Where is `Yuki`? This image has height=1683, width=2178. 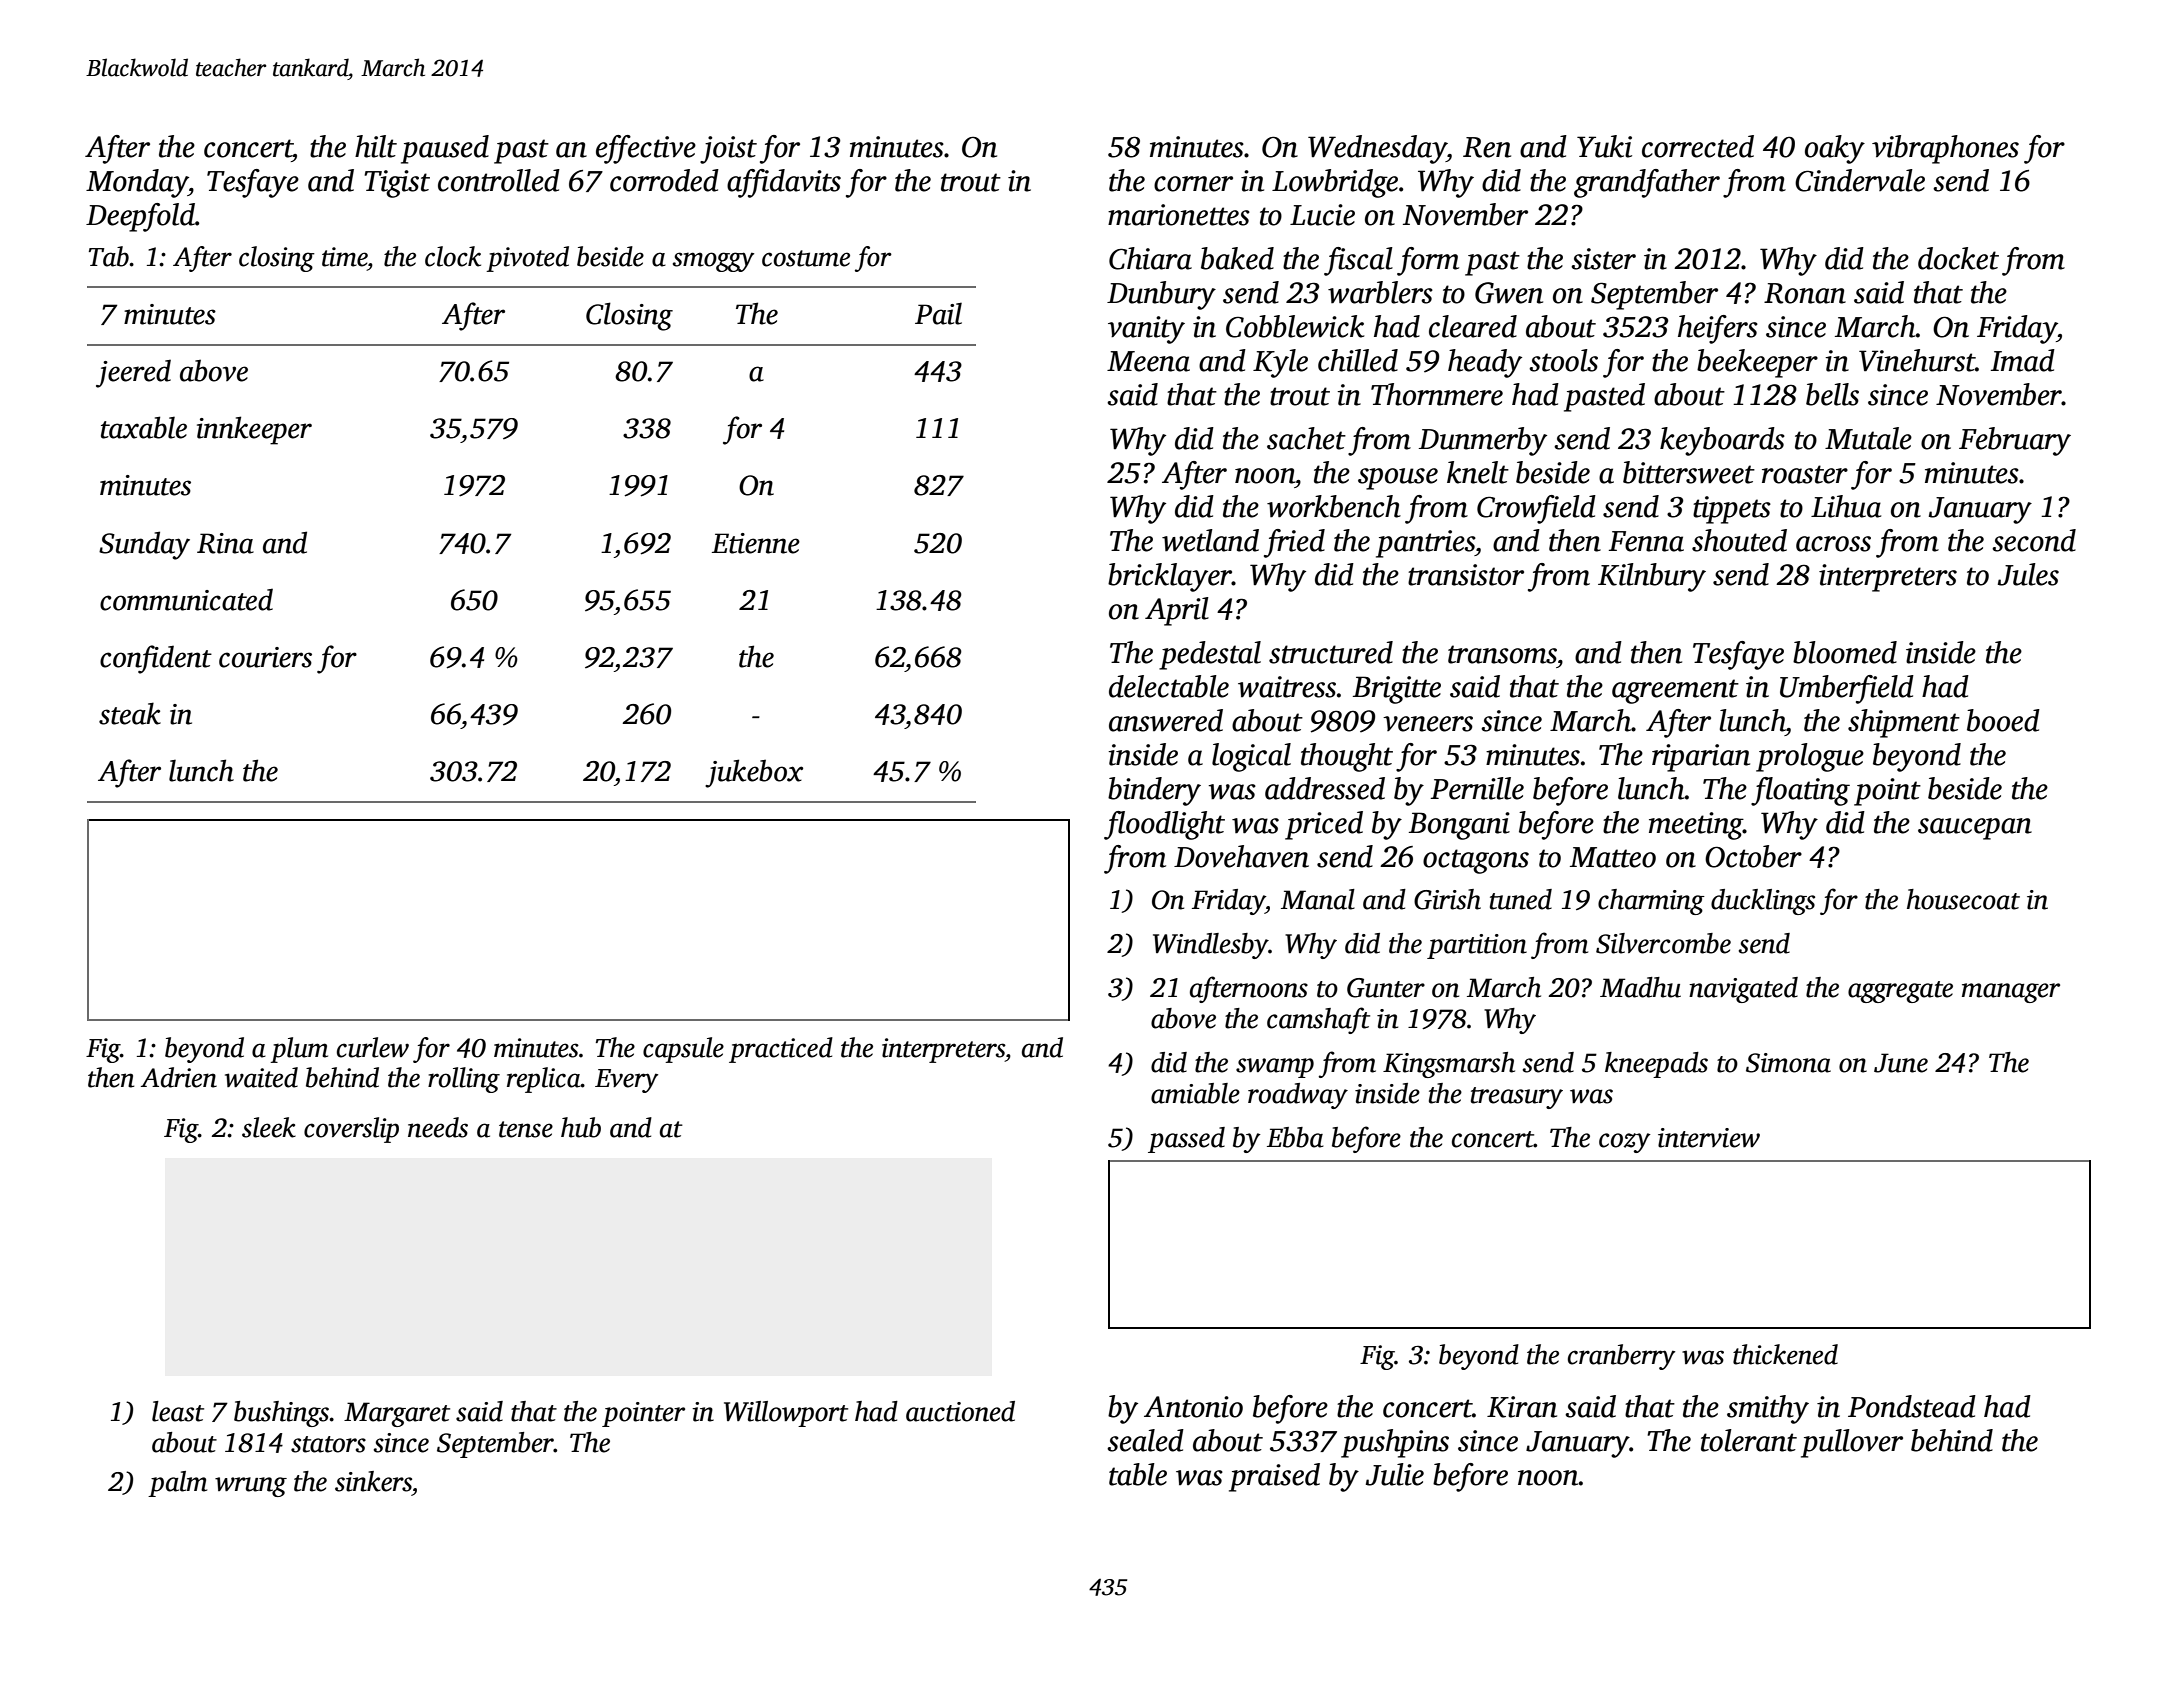
Yuki is located at coordinates (1604, 146).
